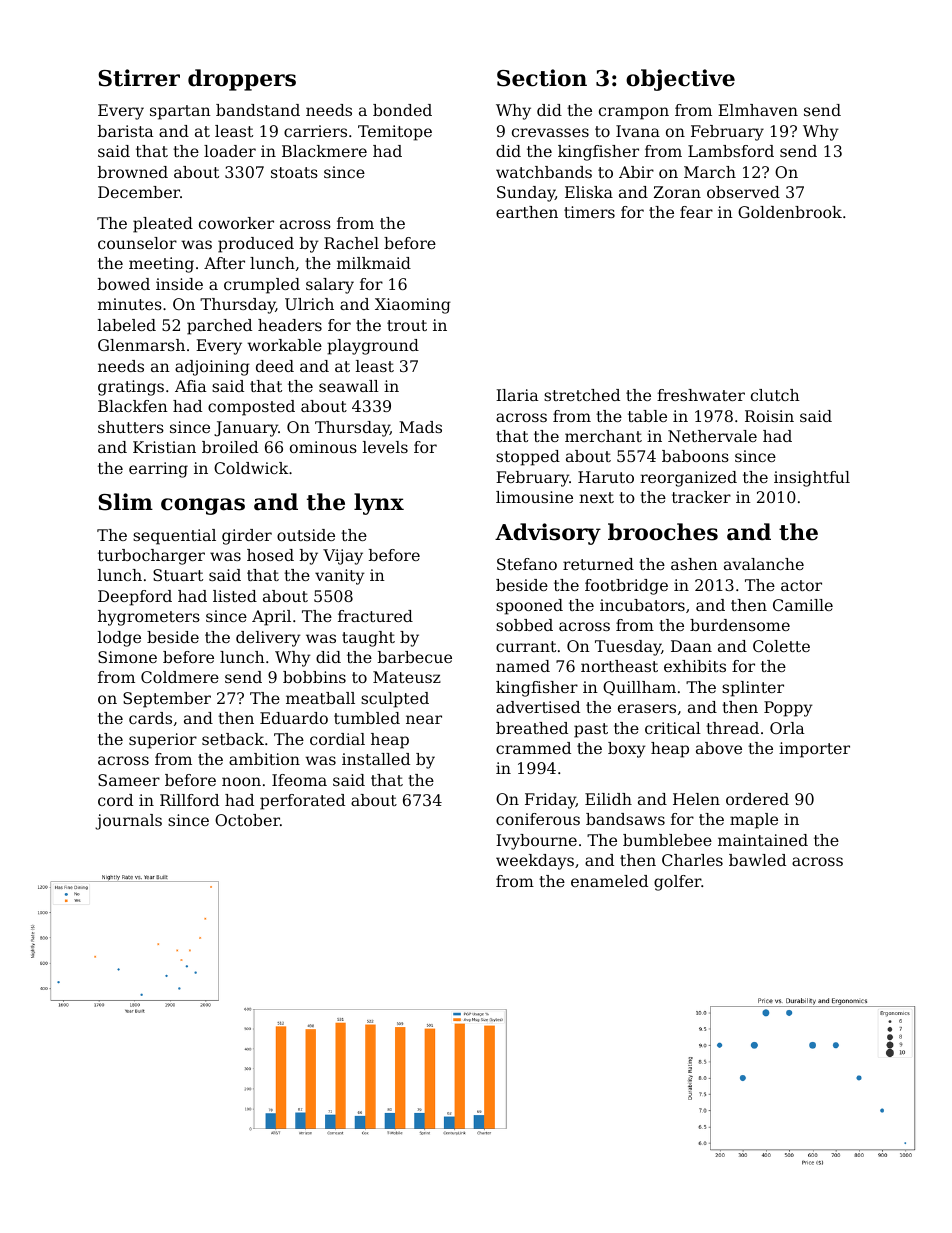 Image resolution: width=952 pixels, height=1233 pixels. Describe the element at coordinates (128, 822) in the page. I see `journals` at that location.
